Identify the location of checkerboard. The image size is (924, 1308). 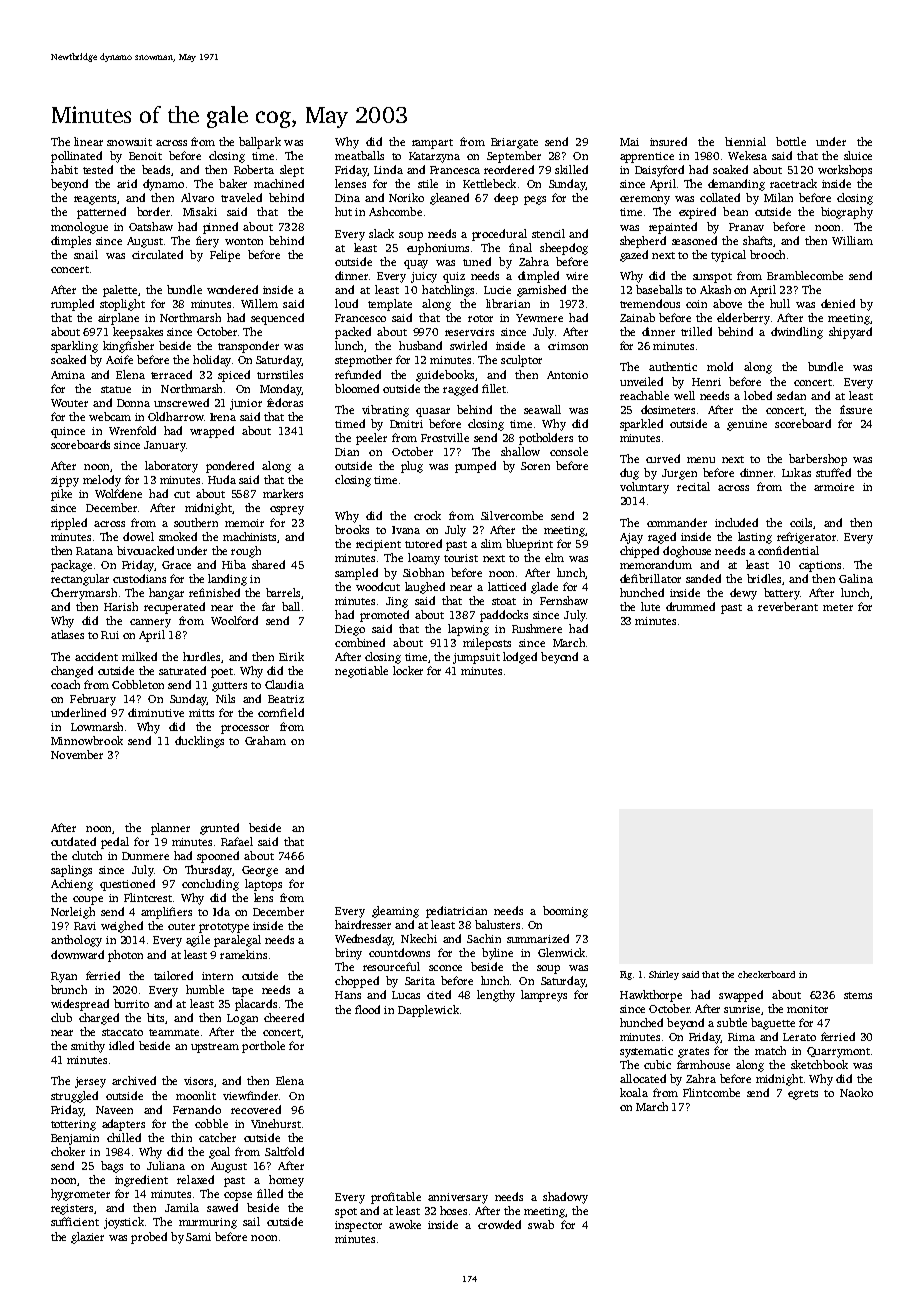
(766, 974).
